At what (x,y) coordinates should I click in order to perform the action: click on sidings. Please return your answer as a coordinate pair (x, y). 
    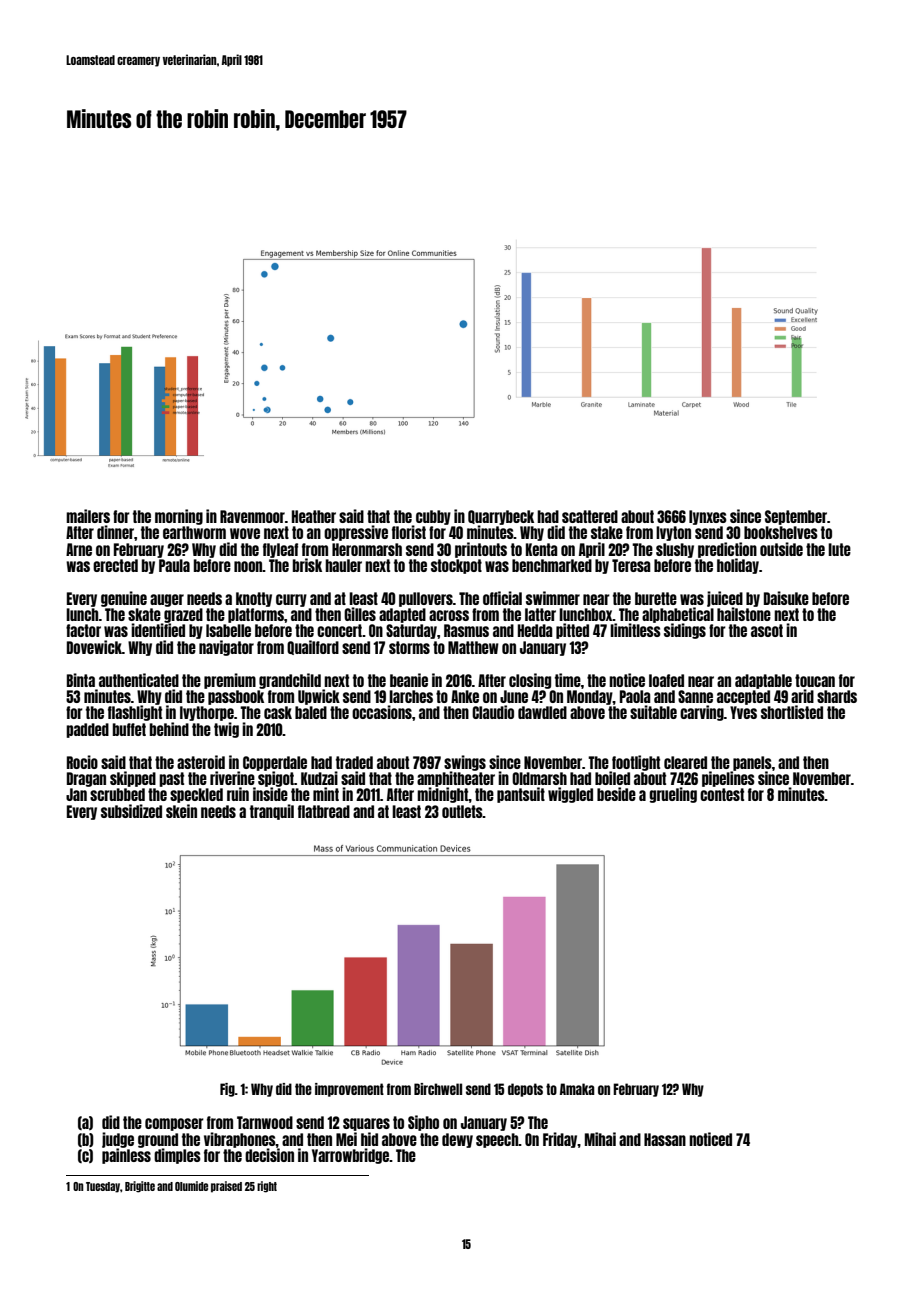
    Looking at the image, I should click on (685, 631).
